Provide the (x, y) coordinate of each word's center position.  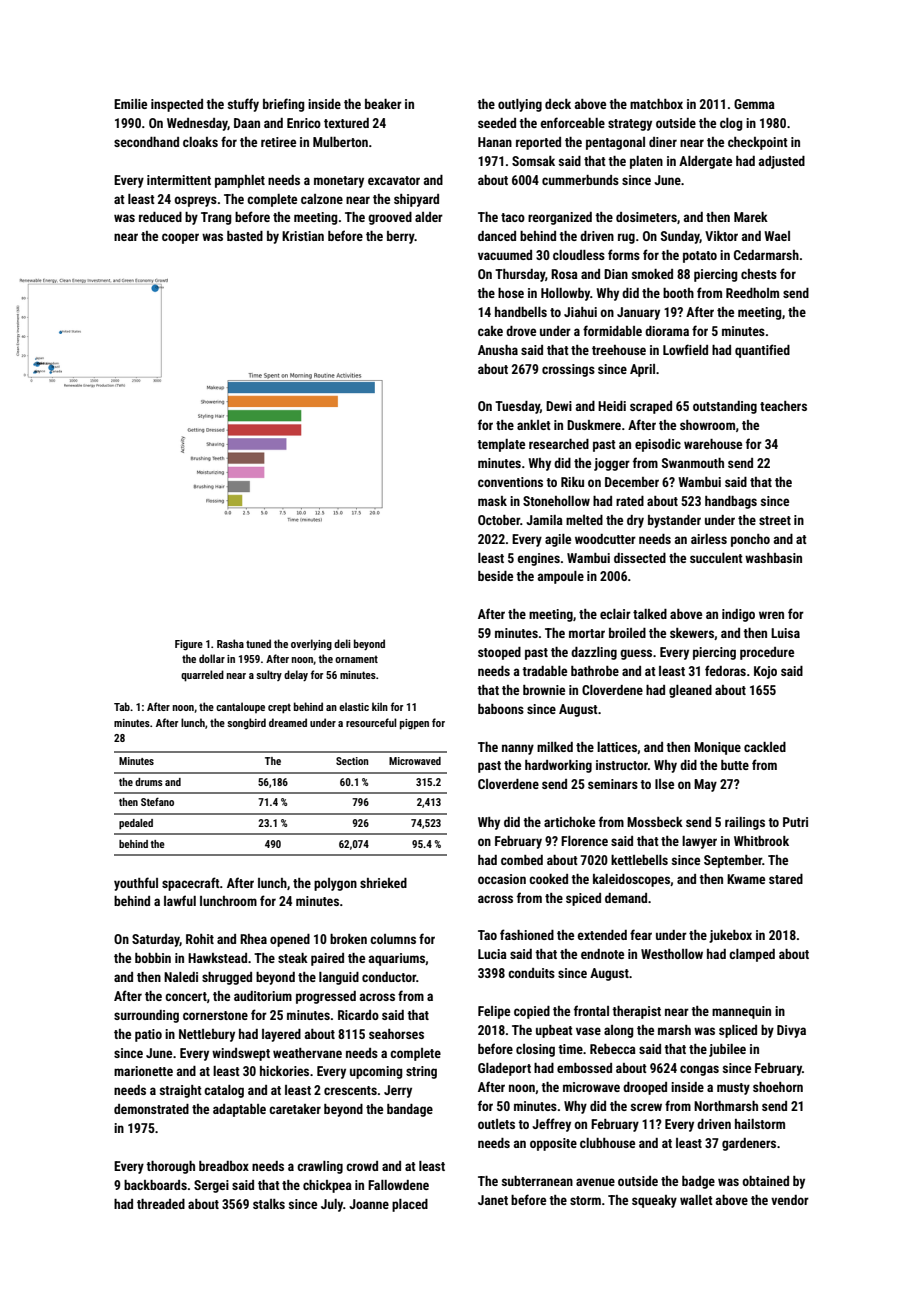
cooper (180, 238)
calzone (322, 199)
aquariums (397, 959)
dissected (640, 558)
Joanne (369, 1204)
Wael (777, 236)
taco (513, 217)
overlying (311, 644)
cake (490, 331)
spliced (738, 1031)
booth (678, 293)
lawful (180, 900)
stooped (499, 653)
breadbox (224, 1166)
